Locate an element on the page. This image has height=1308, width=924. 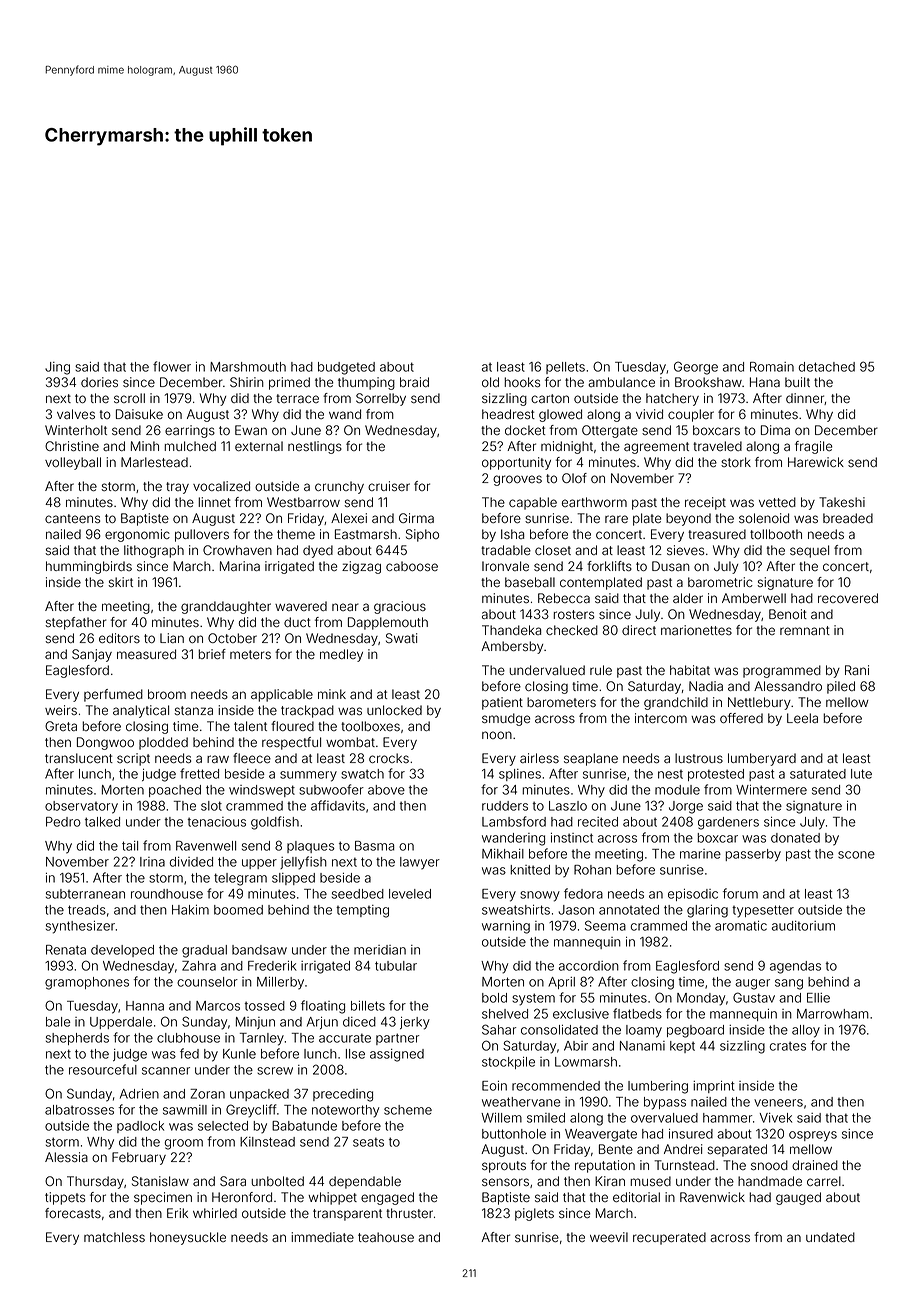
tempting is located at coordinates (362, 911).
